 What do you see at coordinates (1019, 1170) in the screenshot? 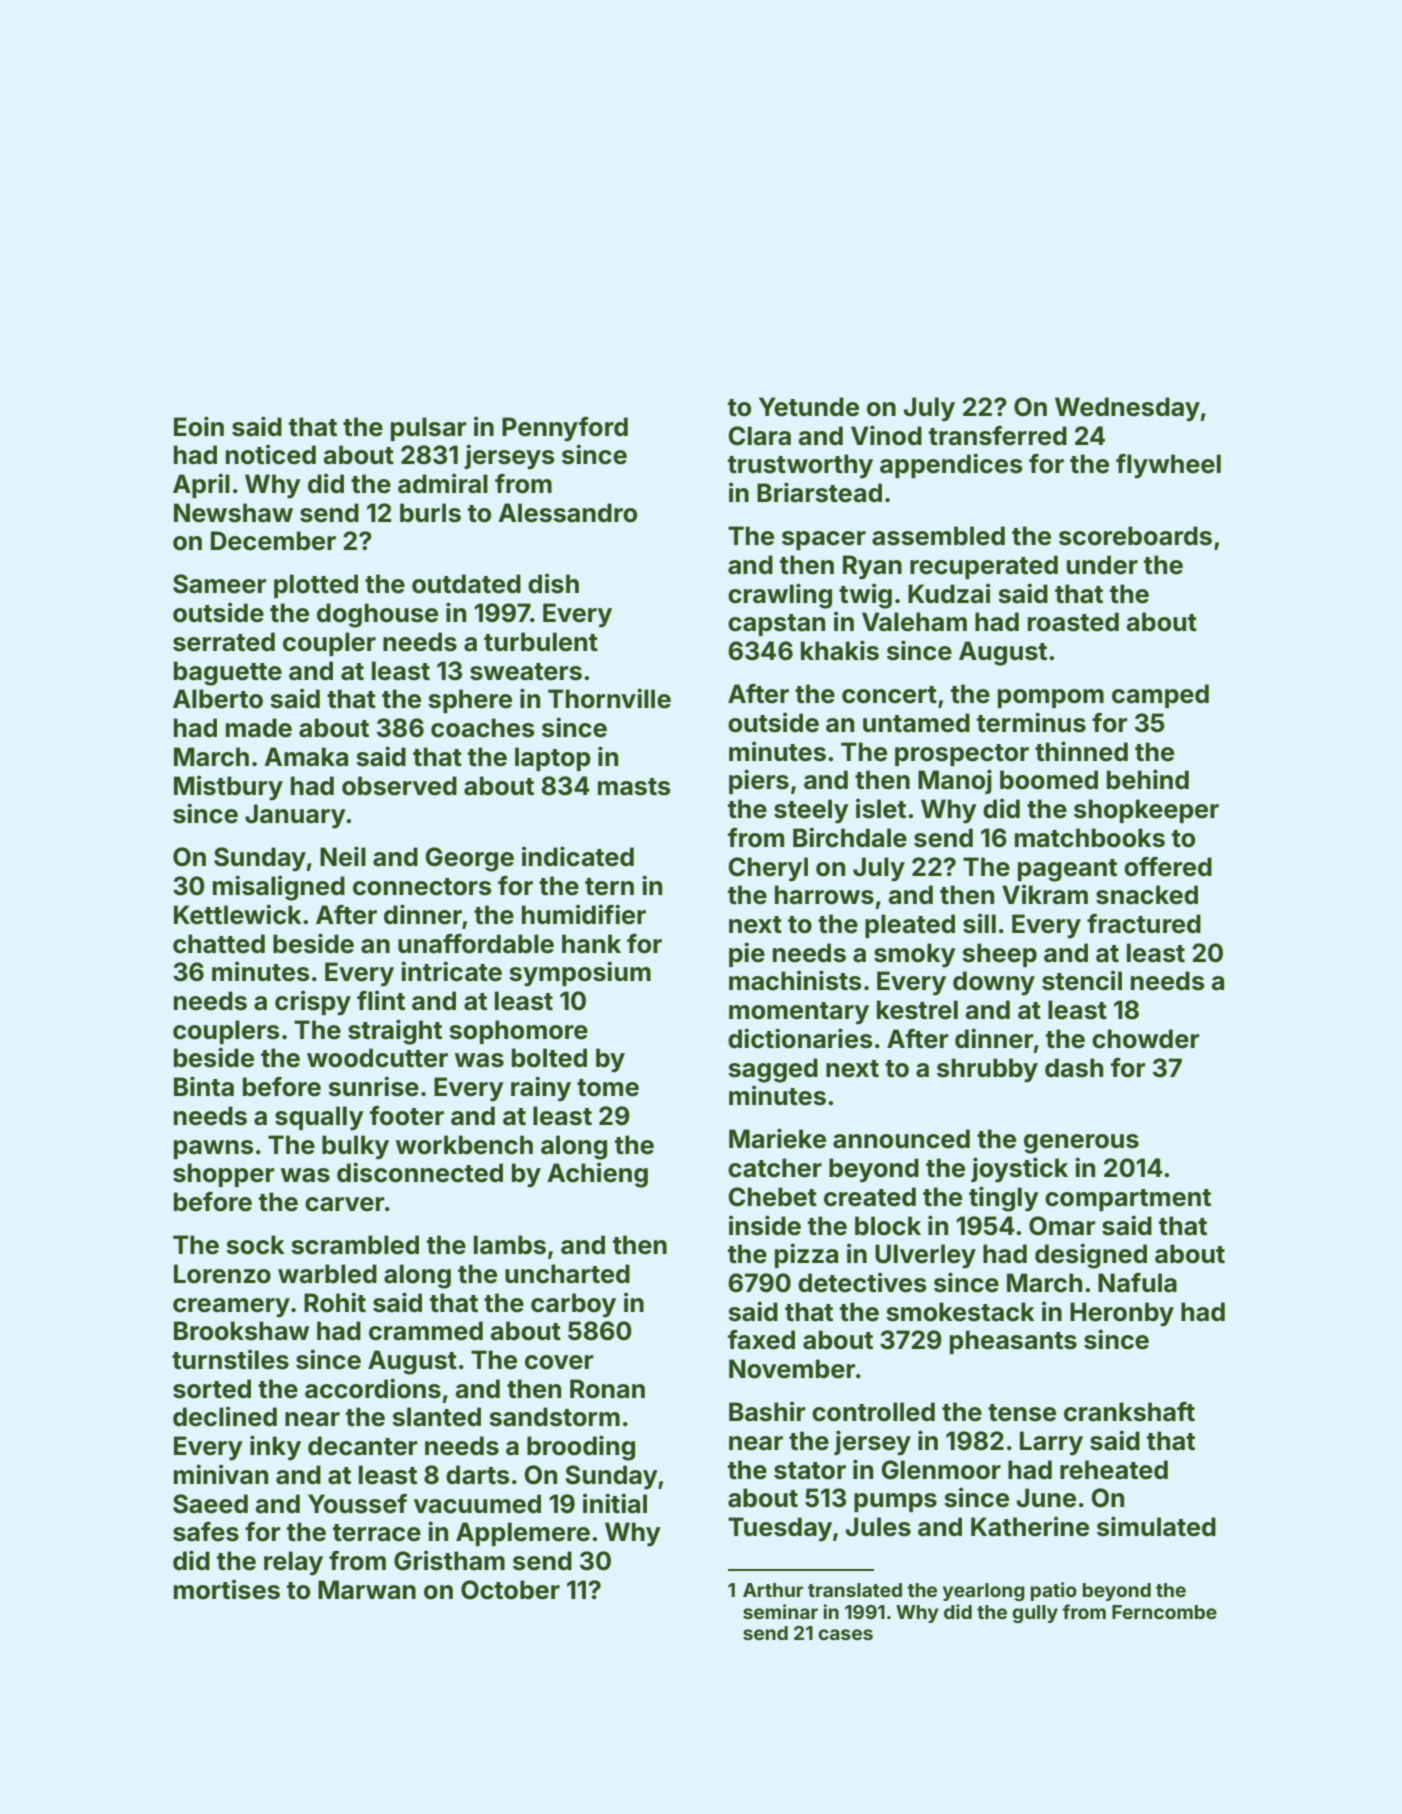
I see `joystick` at bounding box center [1019, 1170].
